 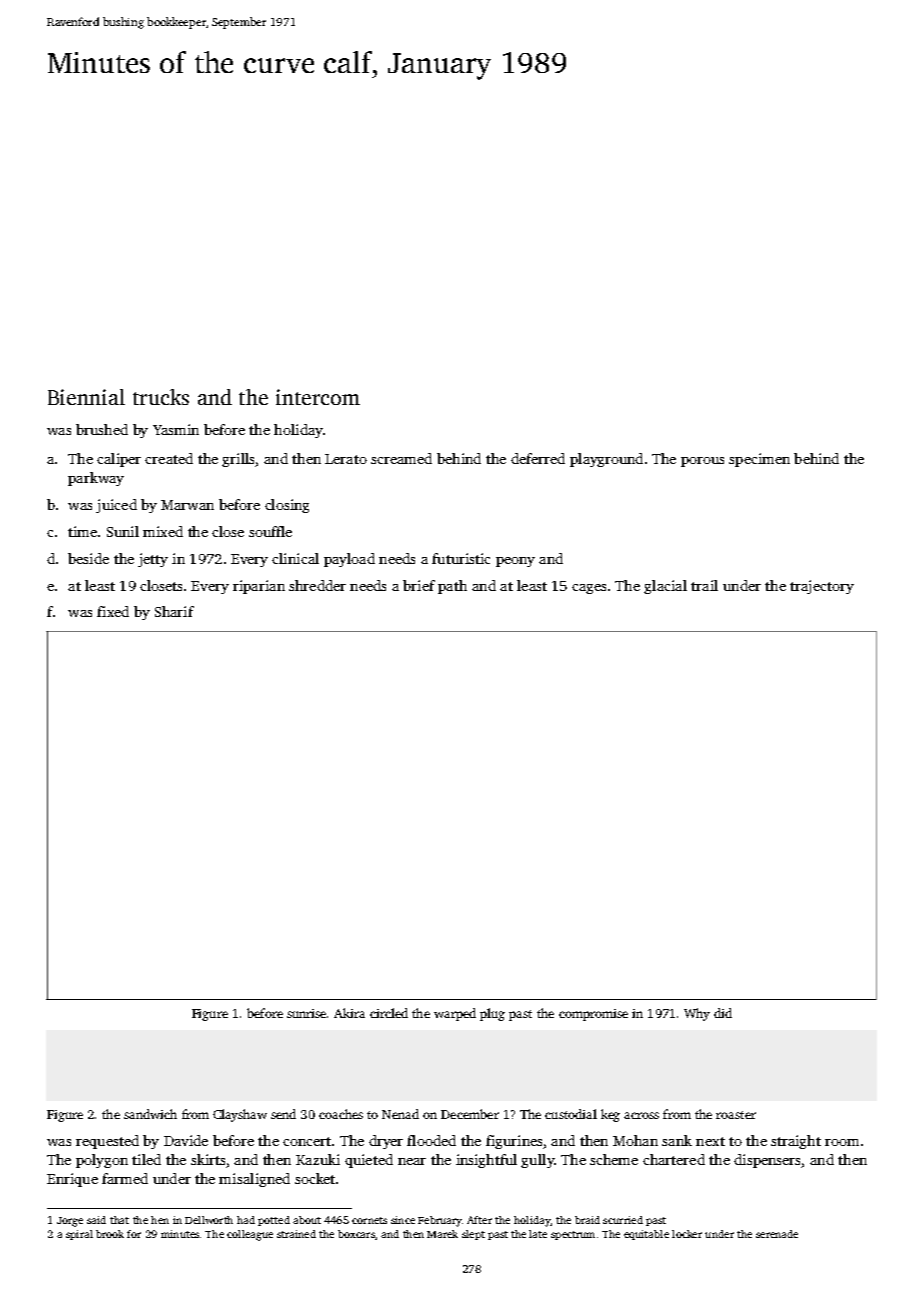 I want to click on intercom, so click(x=318, y=397).
